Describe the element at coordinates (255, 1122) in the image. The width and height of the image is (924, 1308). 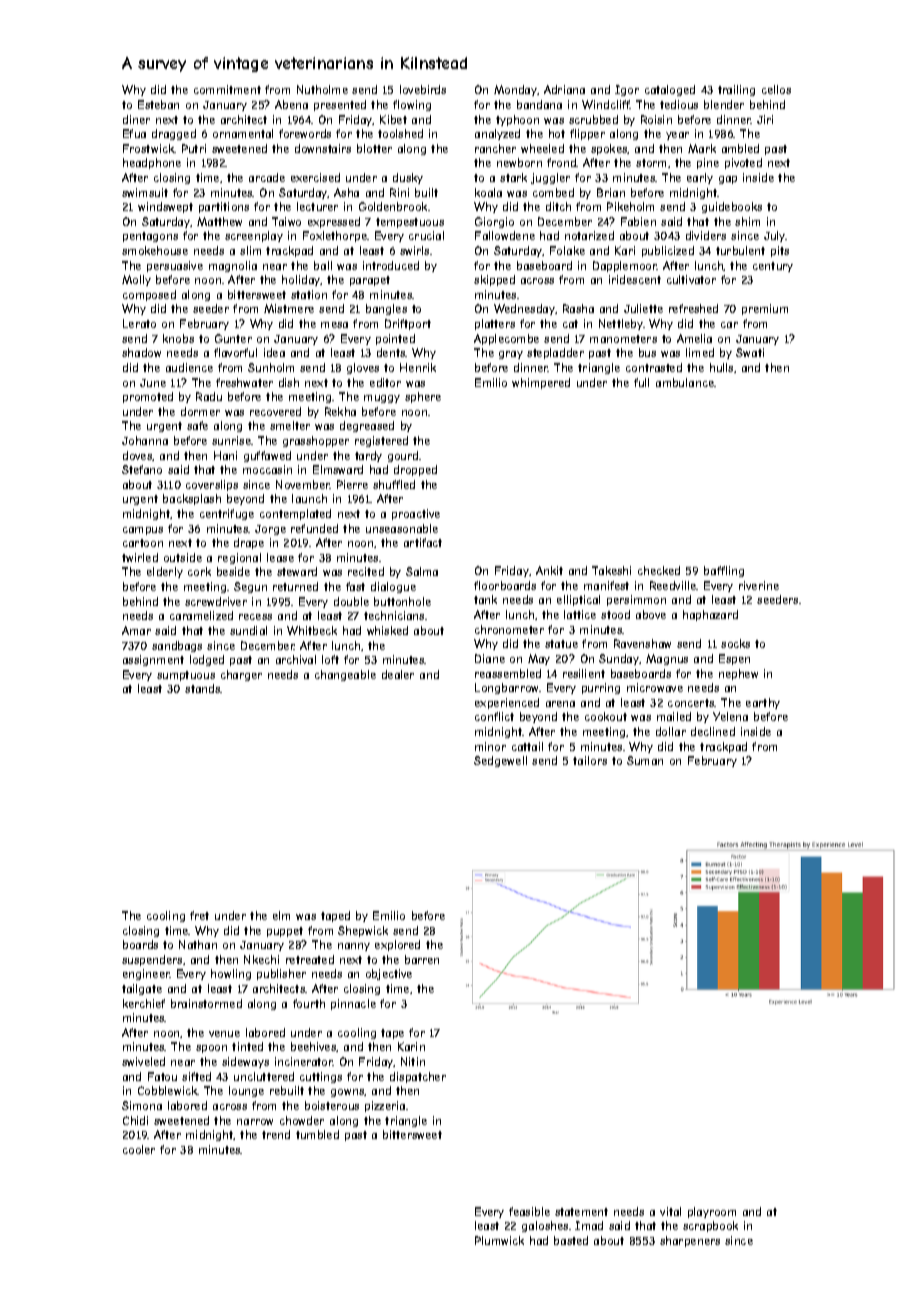
I see `narrow` at that location.
